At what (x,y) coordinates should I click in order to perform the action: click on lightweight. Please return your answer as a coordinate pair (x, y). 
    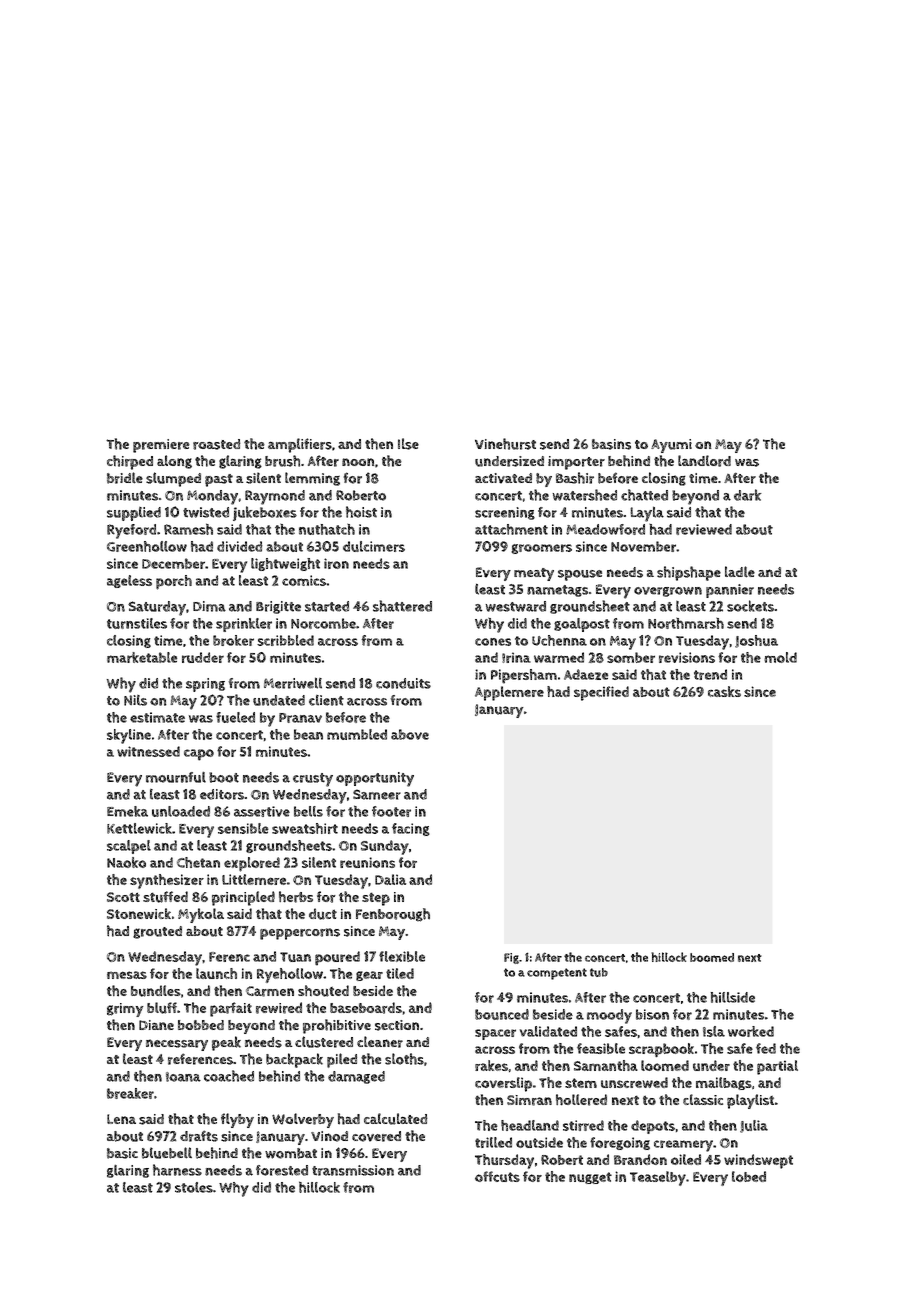
    Looking at the image, I should click on (285, 564).
